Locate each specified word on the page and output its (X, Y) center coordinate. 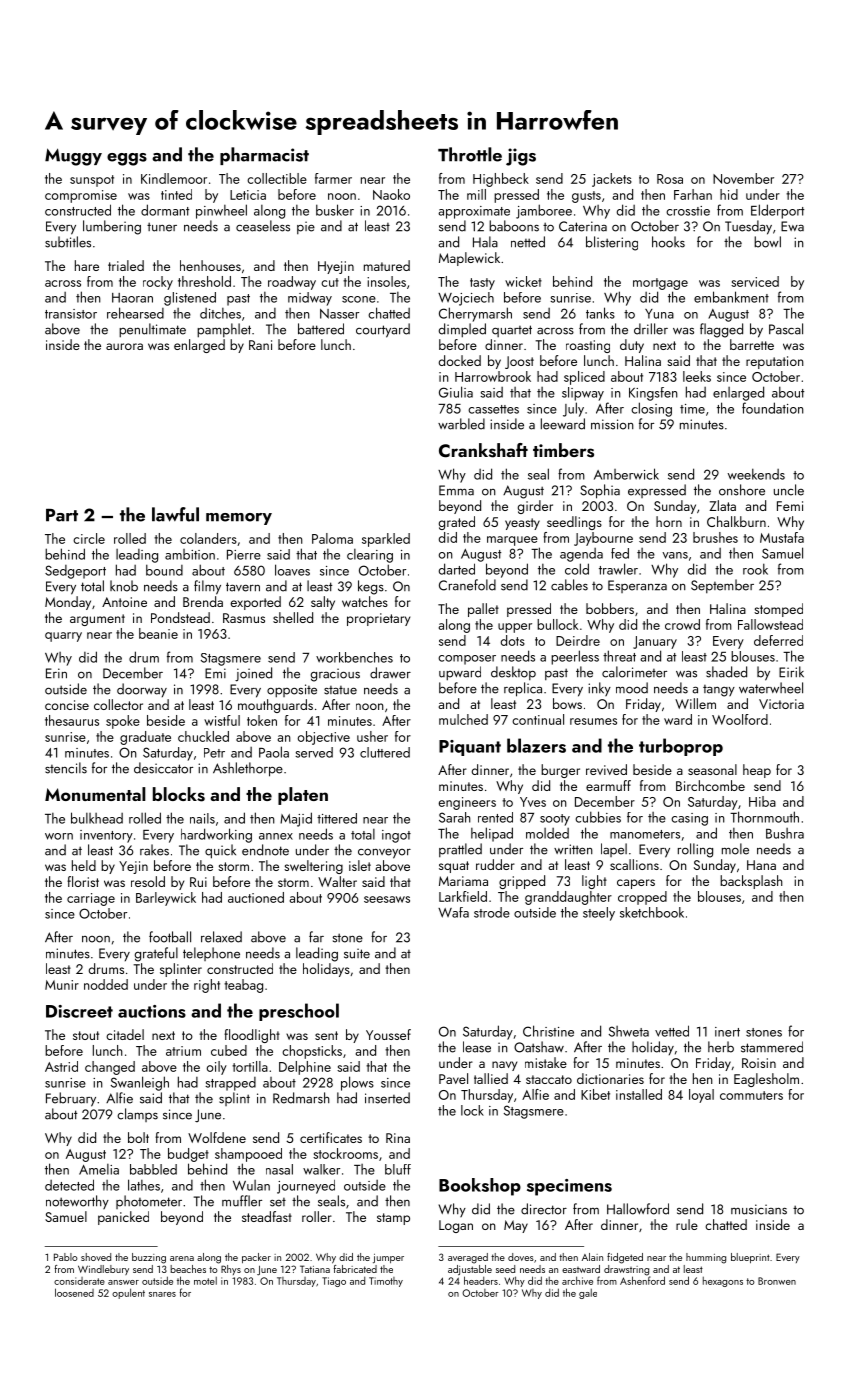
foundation (773, 408)
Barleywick (166, 899)
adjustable (470, 1270)
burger (560, 771)
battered (321, 329)
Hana (761, 865)
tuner (162, 227)
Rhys (231, 1270)
